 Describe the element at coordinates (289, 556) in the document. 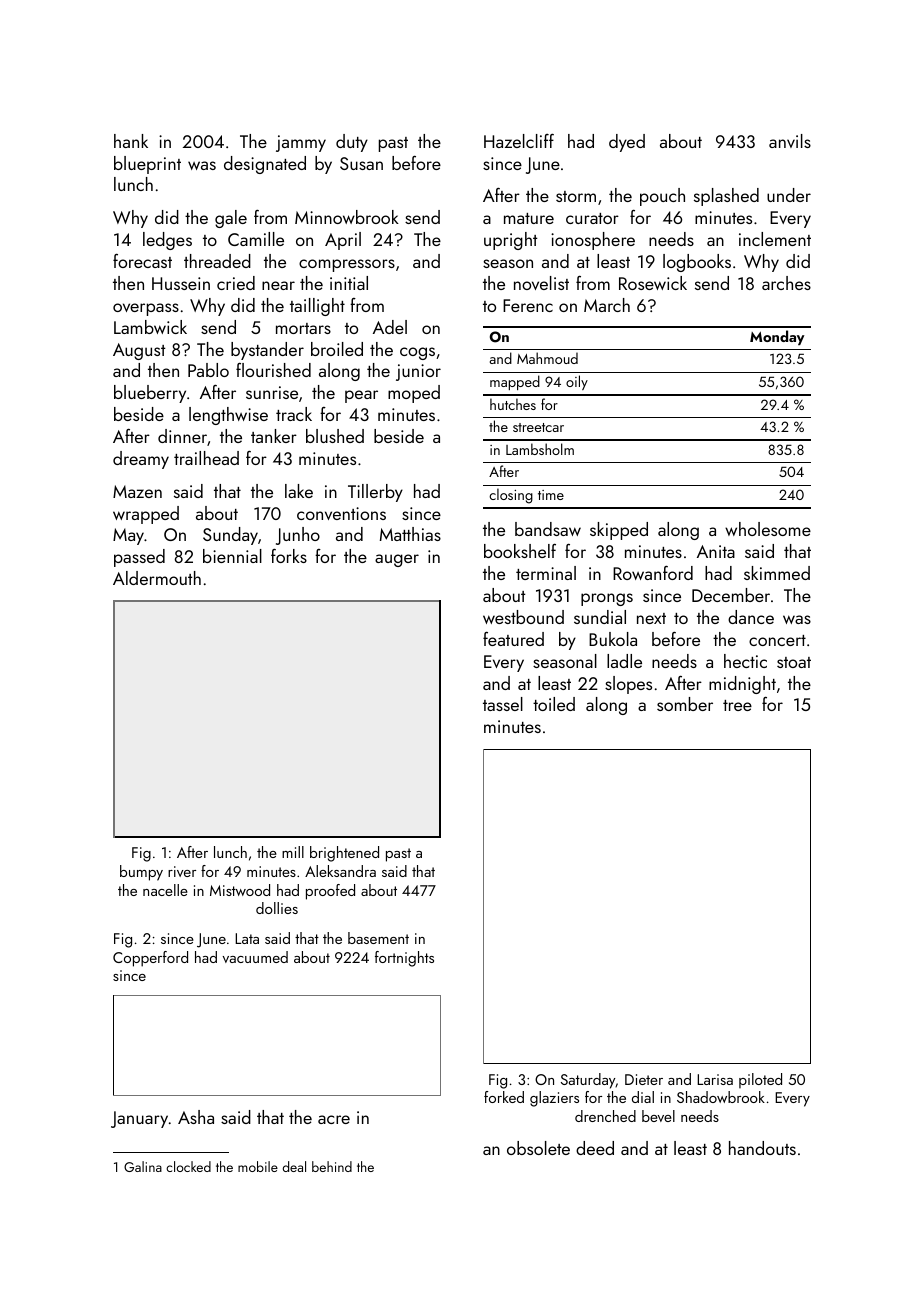

I see `forks` at that location.
